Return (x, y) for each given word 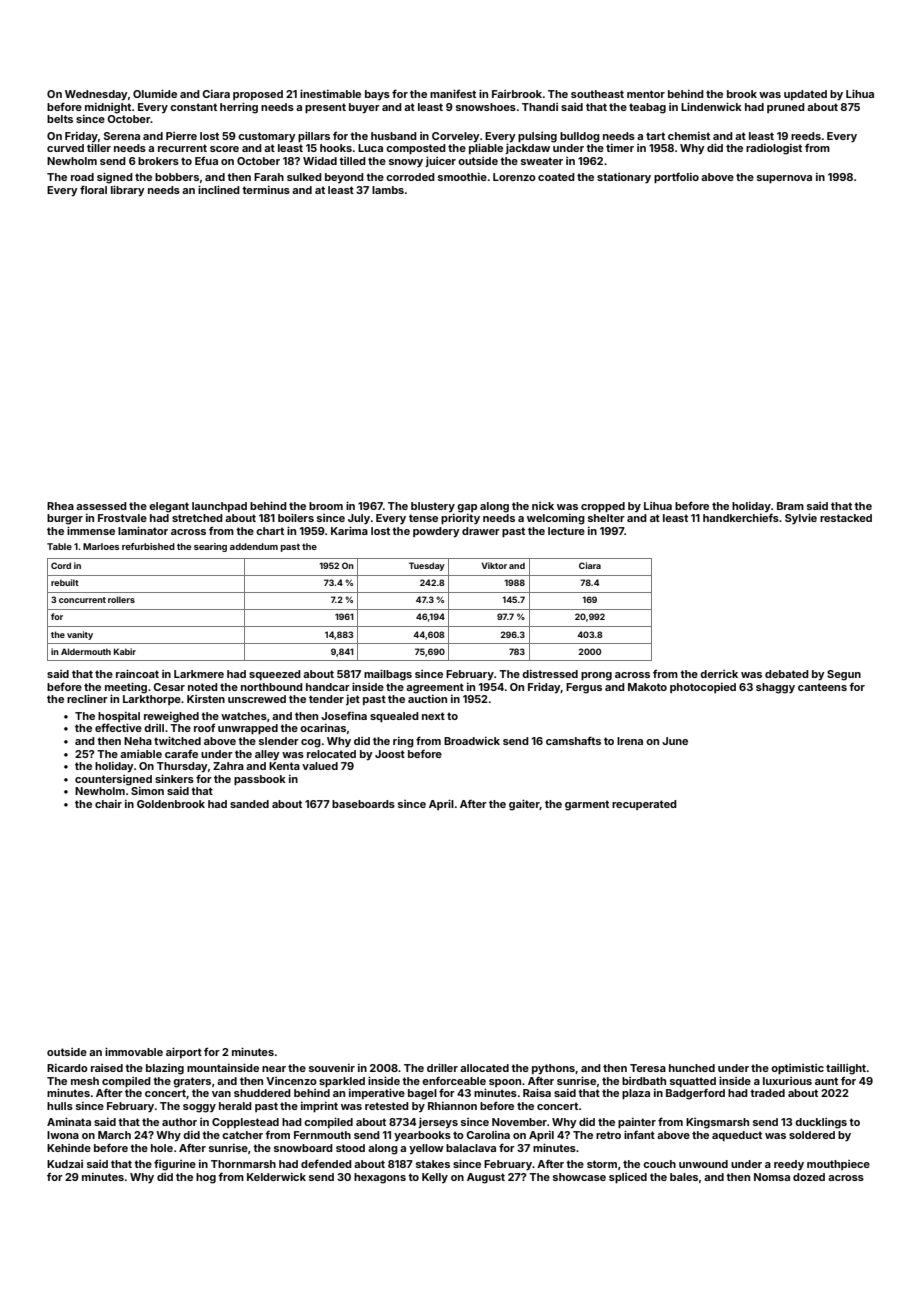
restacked (846, 518)
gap (467, 508)
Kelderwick (276, 1177)
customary (267, 137)
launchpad (219, 507)
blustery (433, 507)
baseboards (363, 804)
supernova (784, 179)
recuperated (644, 805)
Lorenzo (514, 177)
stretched (197, 518)
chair (108, 804)
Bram (790, 506)
